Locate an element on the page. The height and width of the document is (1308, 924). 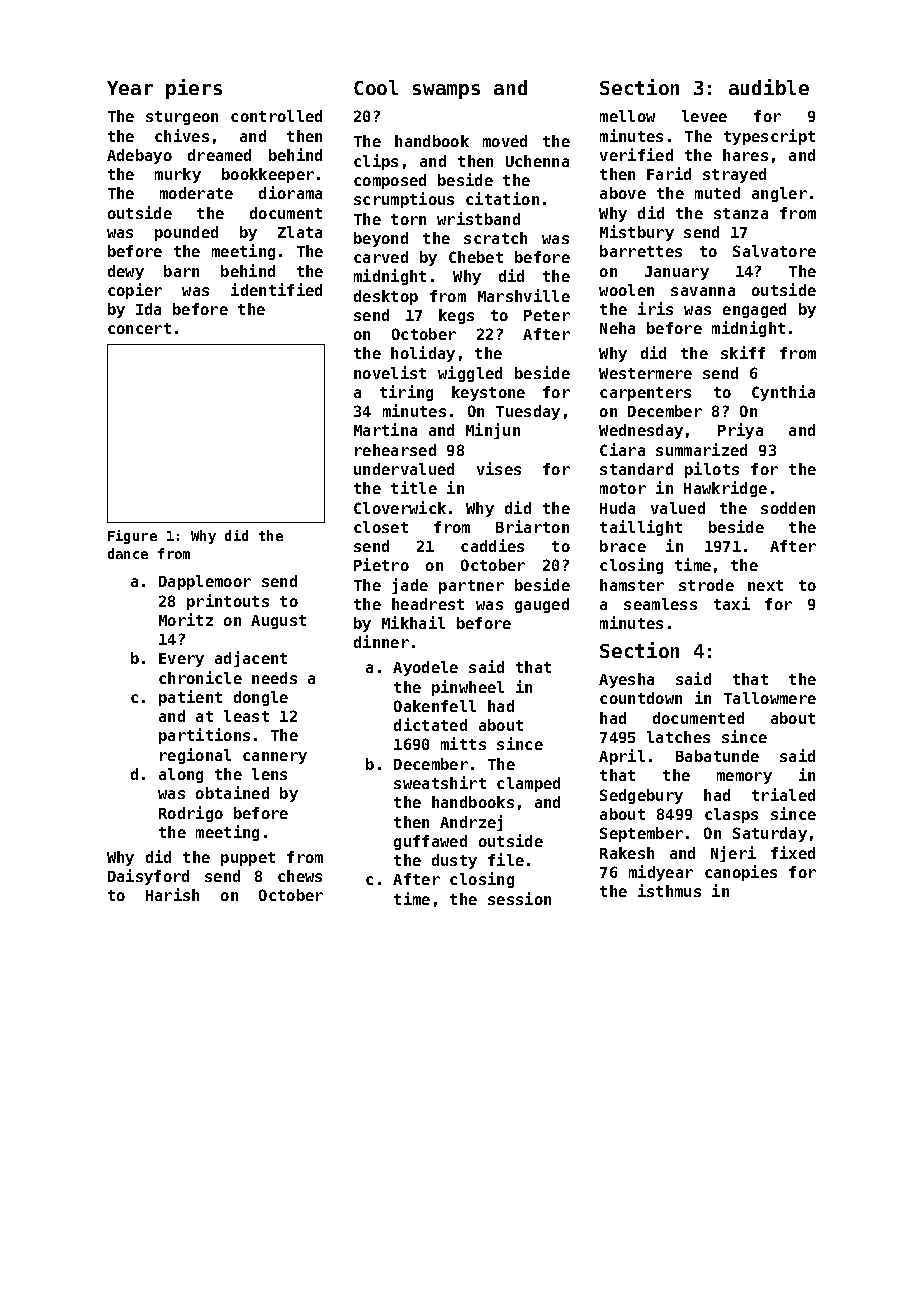
engaged is located at coordinates (754, 310).
